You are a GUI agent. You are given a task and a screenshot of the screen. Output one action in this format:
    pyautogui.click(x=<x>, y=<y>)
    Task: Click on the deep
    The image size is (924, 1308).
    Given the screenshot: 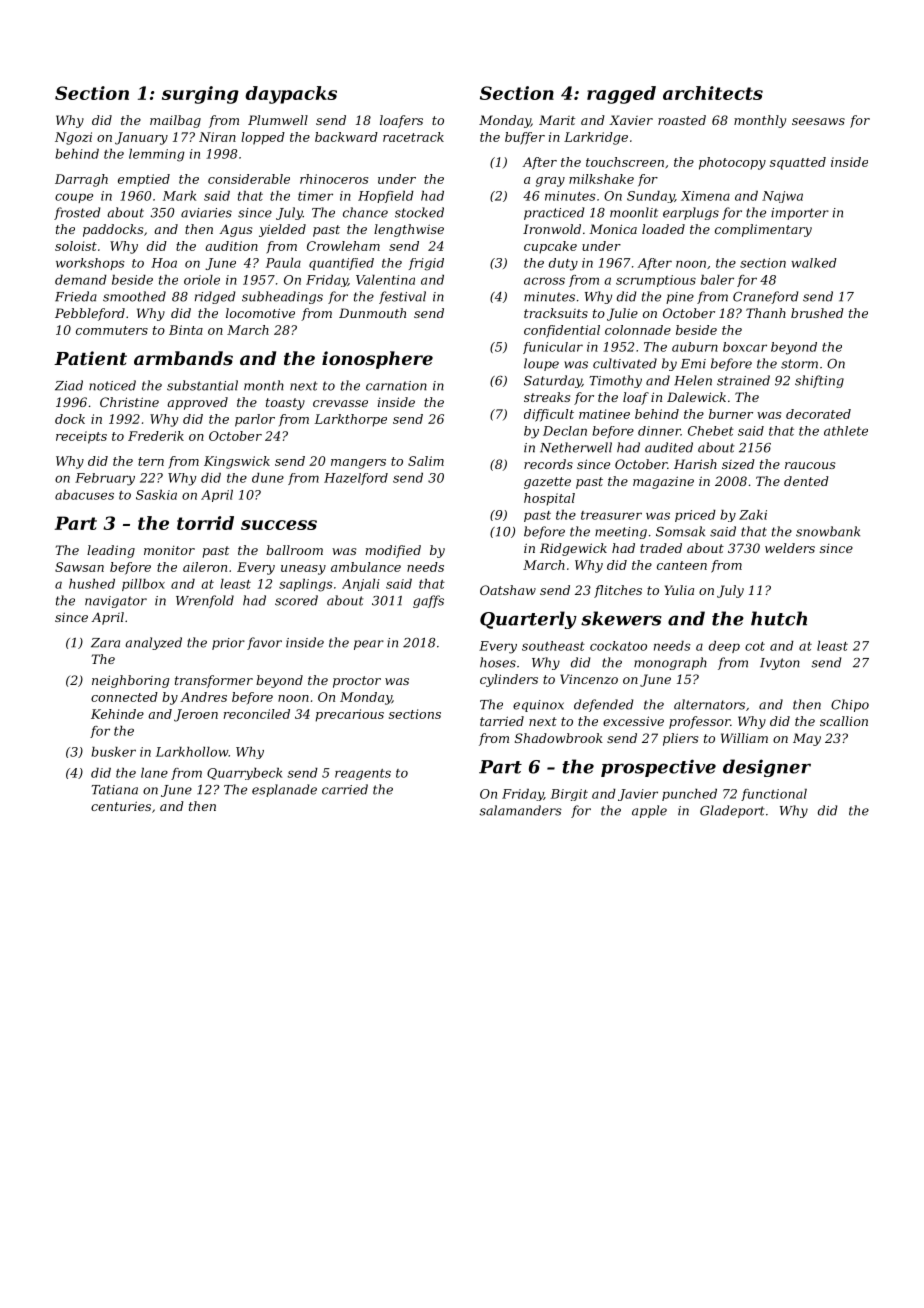 What is the action you would take?
    pyautogui.click(x=724, y=647)
